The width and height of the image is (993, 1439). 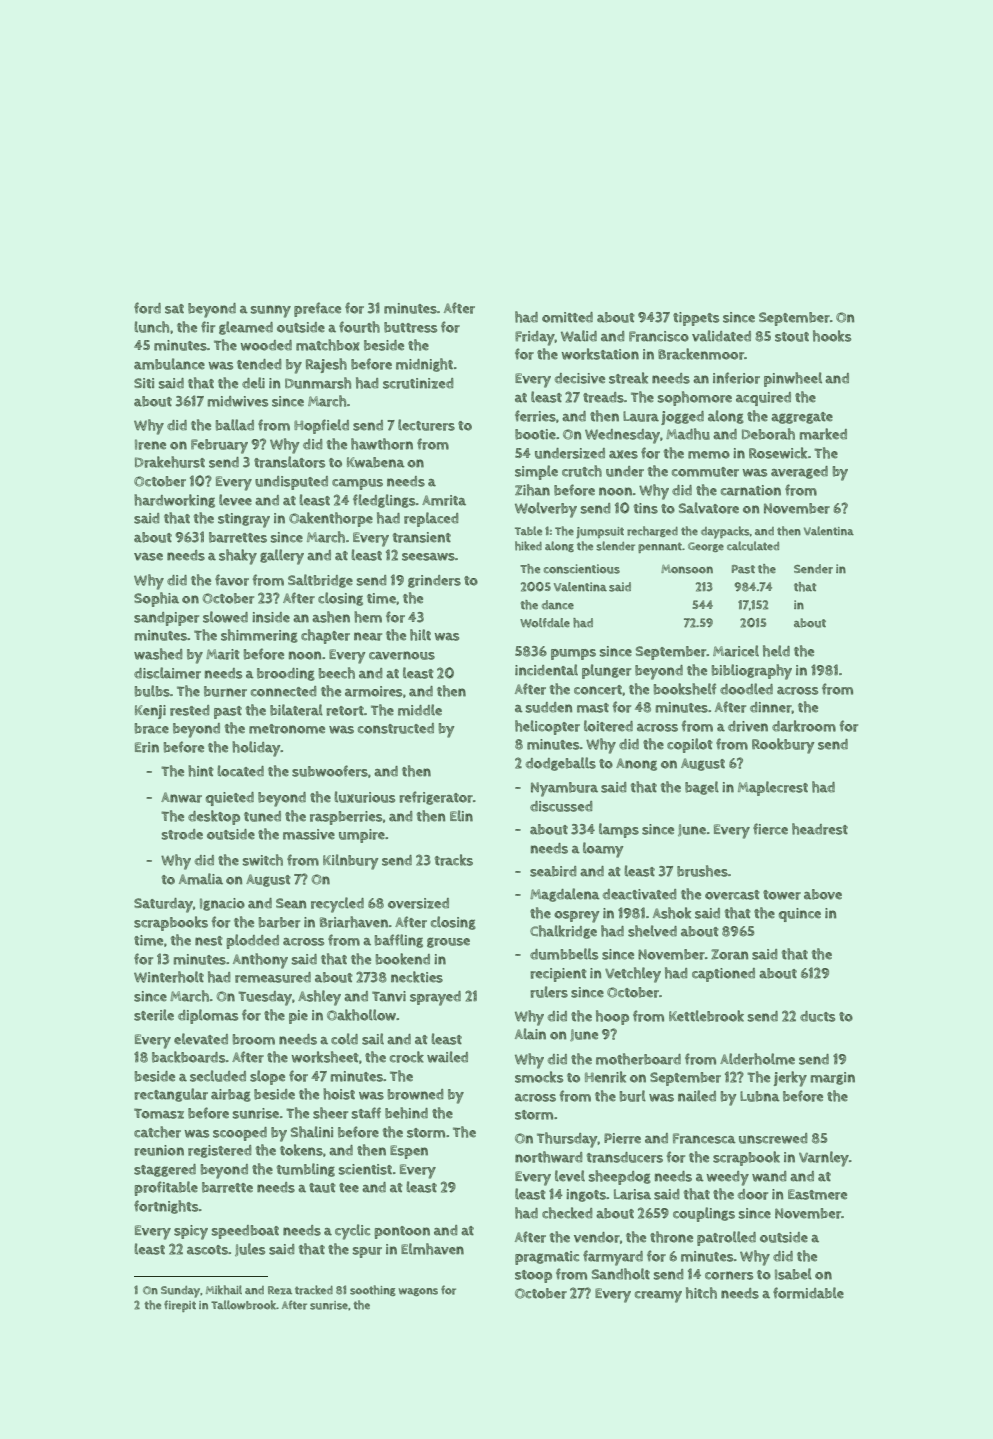 I want to click on Sunday, so click(x=180, y=1292).
